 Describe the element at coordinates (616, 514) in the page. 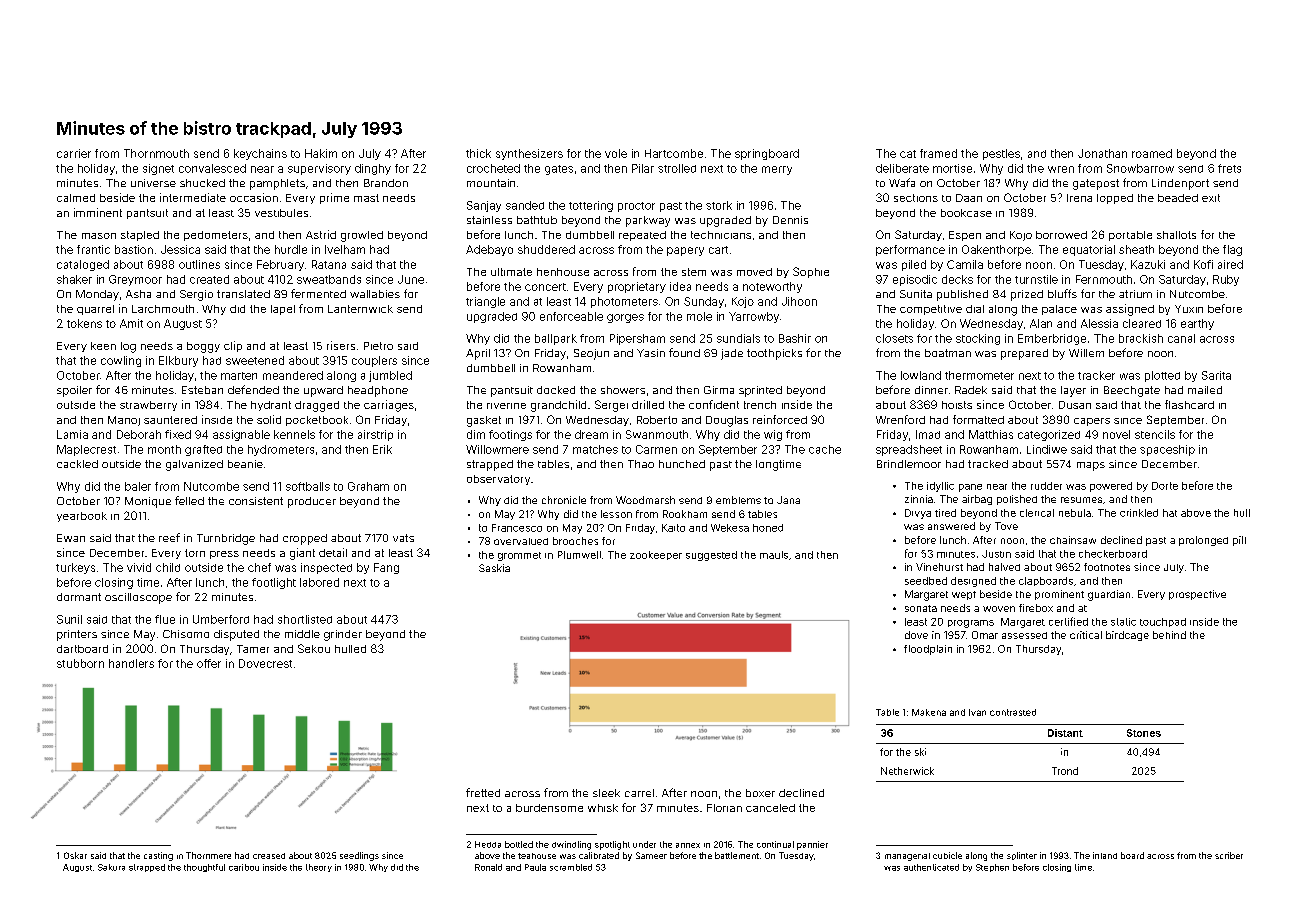

I see `lesson` at that location.
